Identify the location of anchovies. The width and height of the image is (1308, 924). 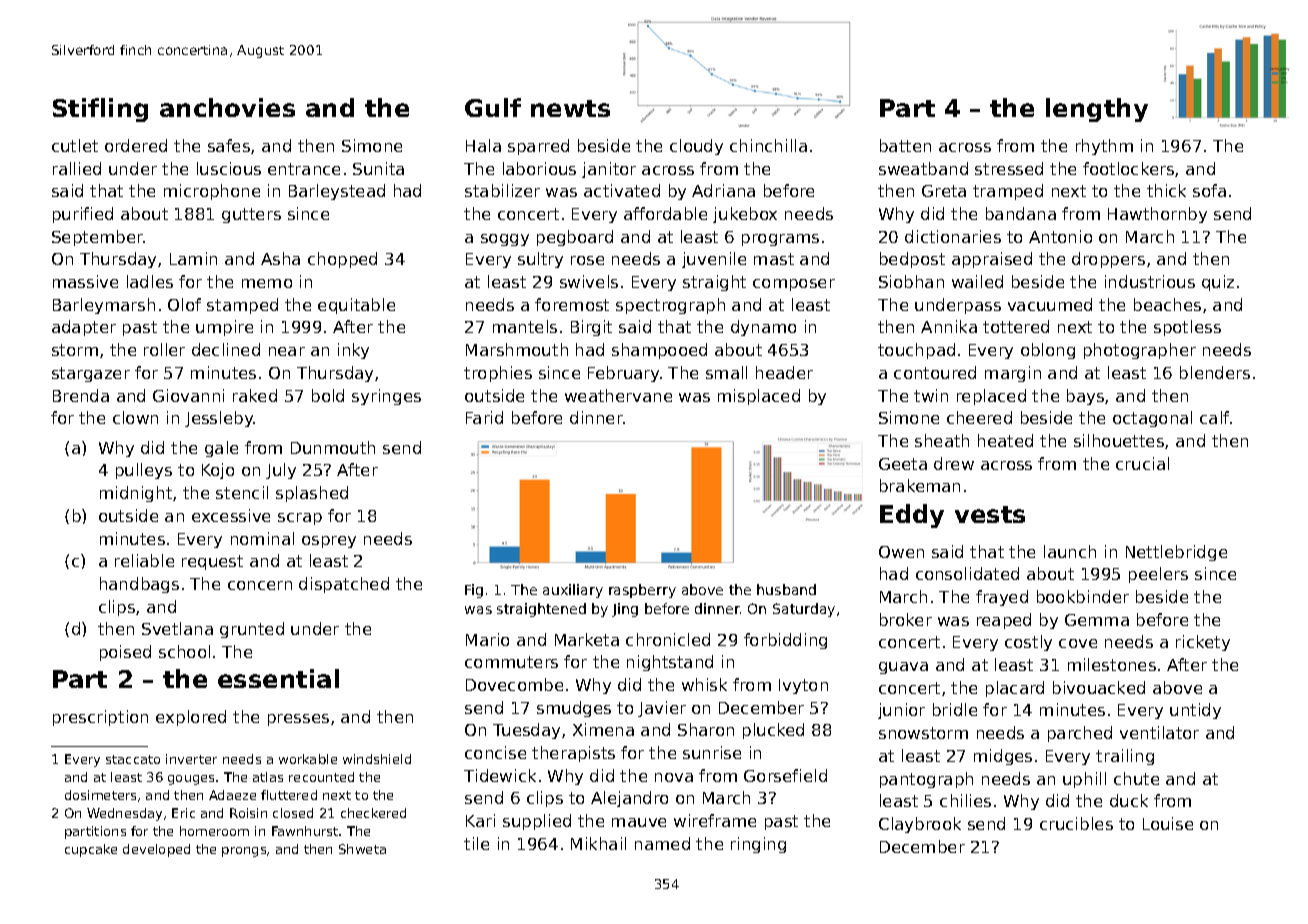
(227, 107).
